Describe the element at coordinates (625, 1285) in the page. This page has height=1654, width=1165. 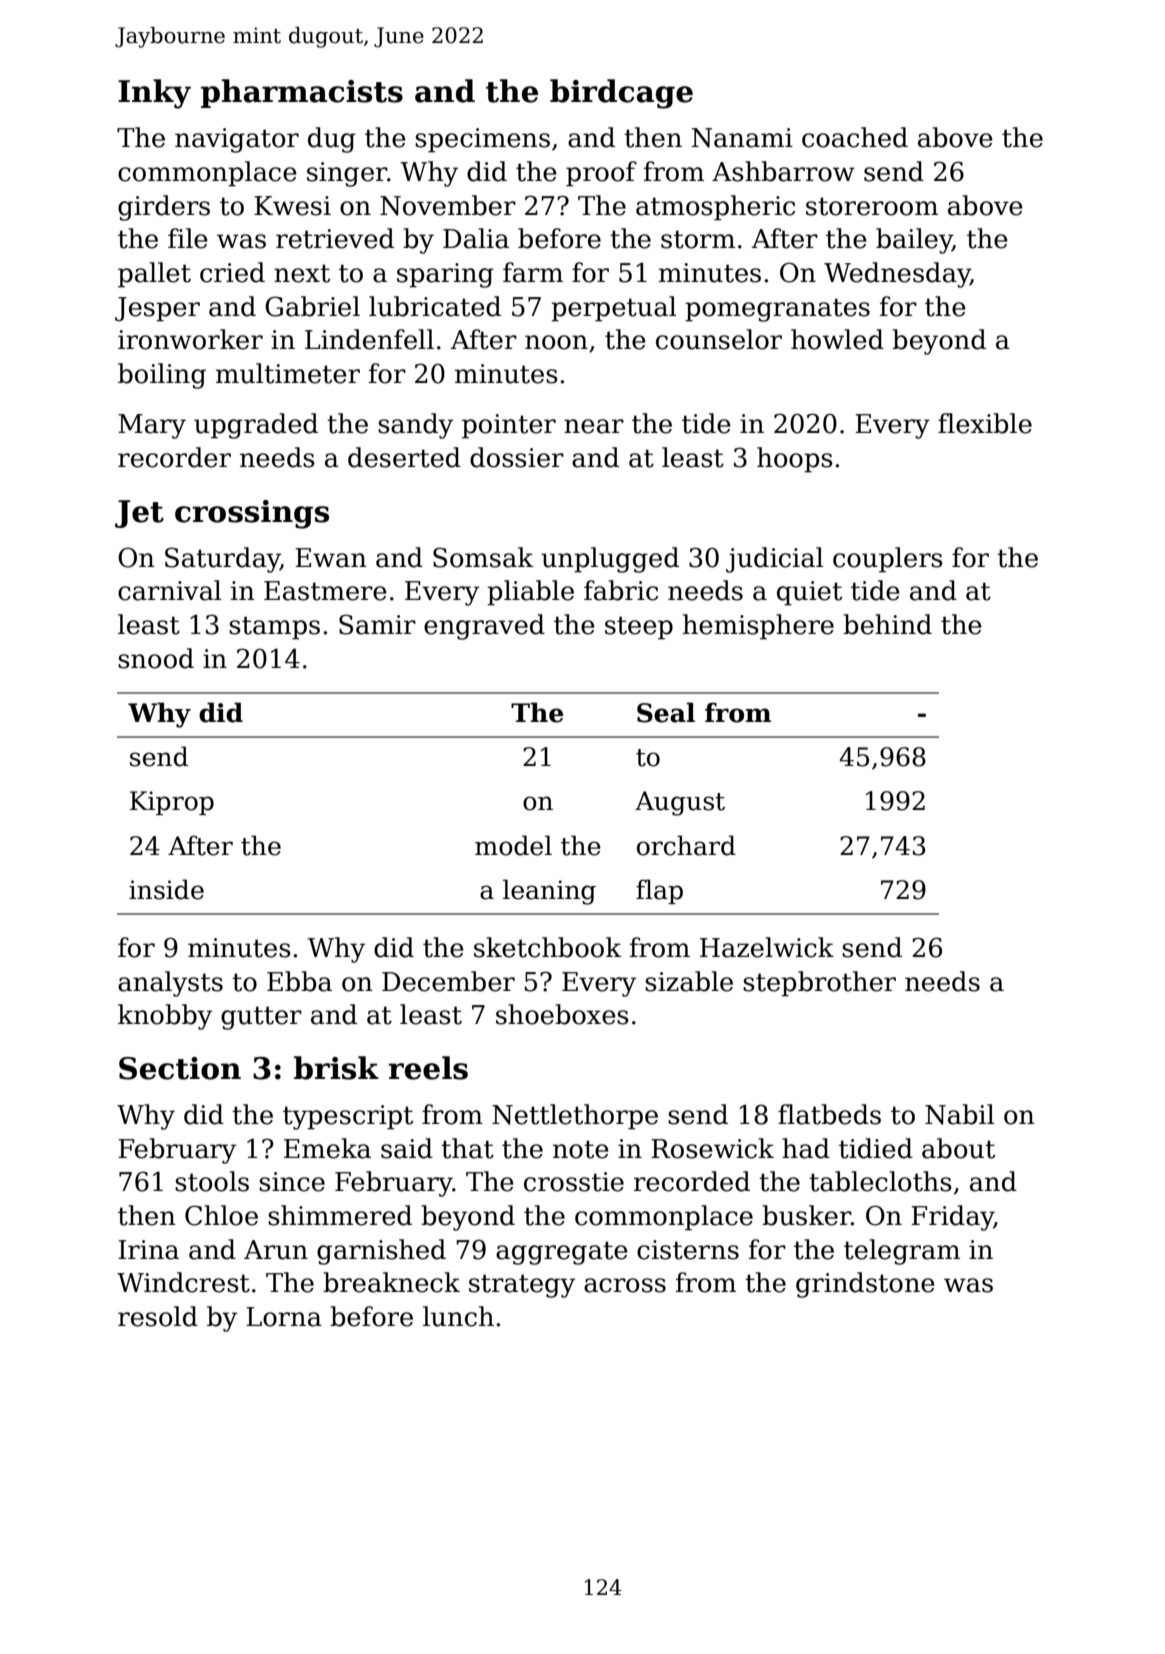
I see `across` at that location.
